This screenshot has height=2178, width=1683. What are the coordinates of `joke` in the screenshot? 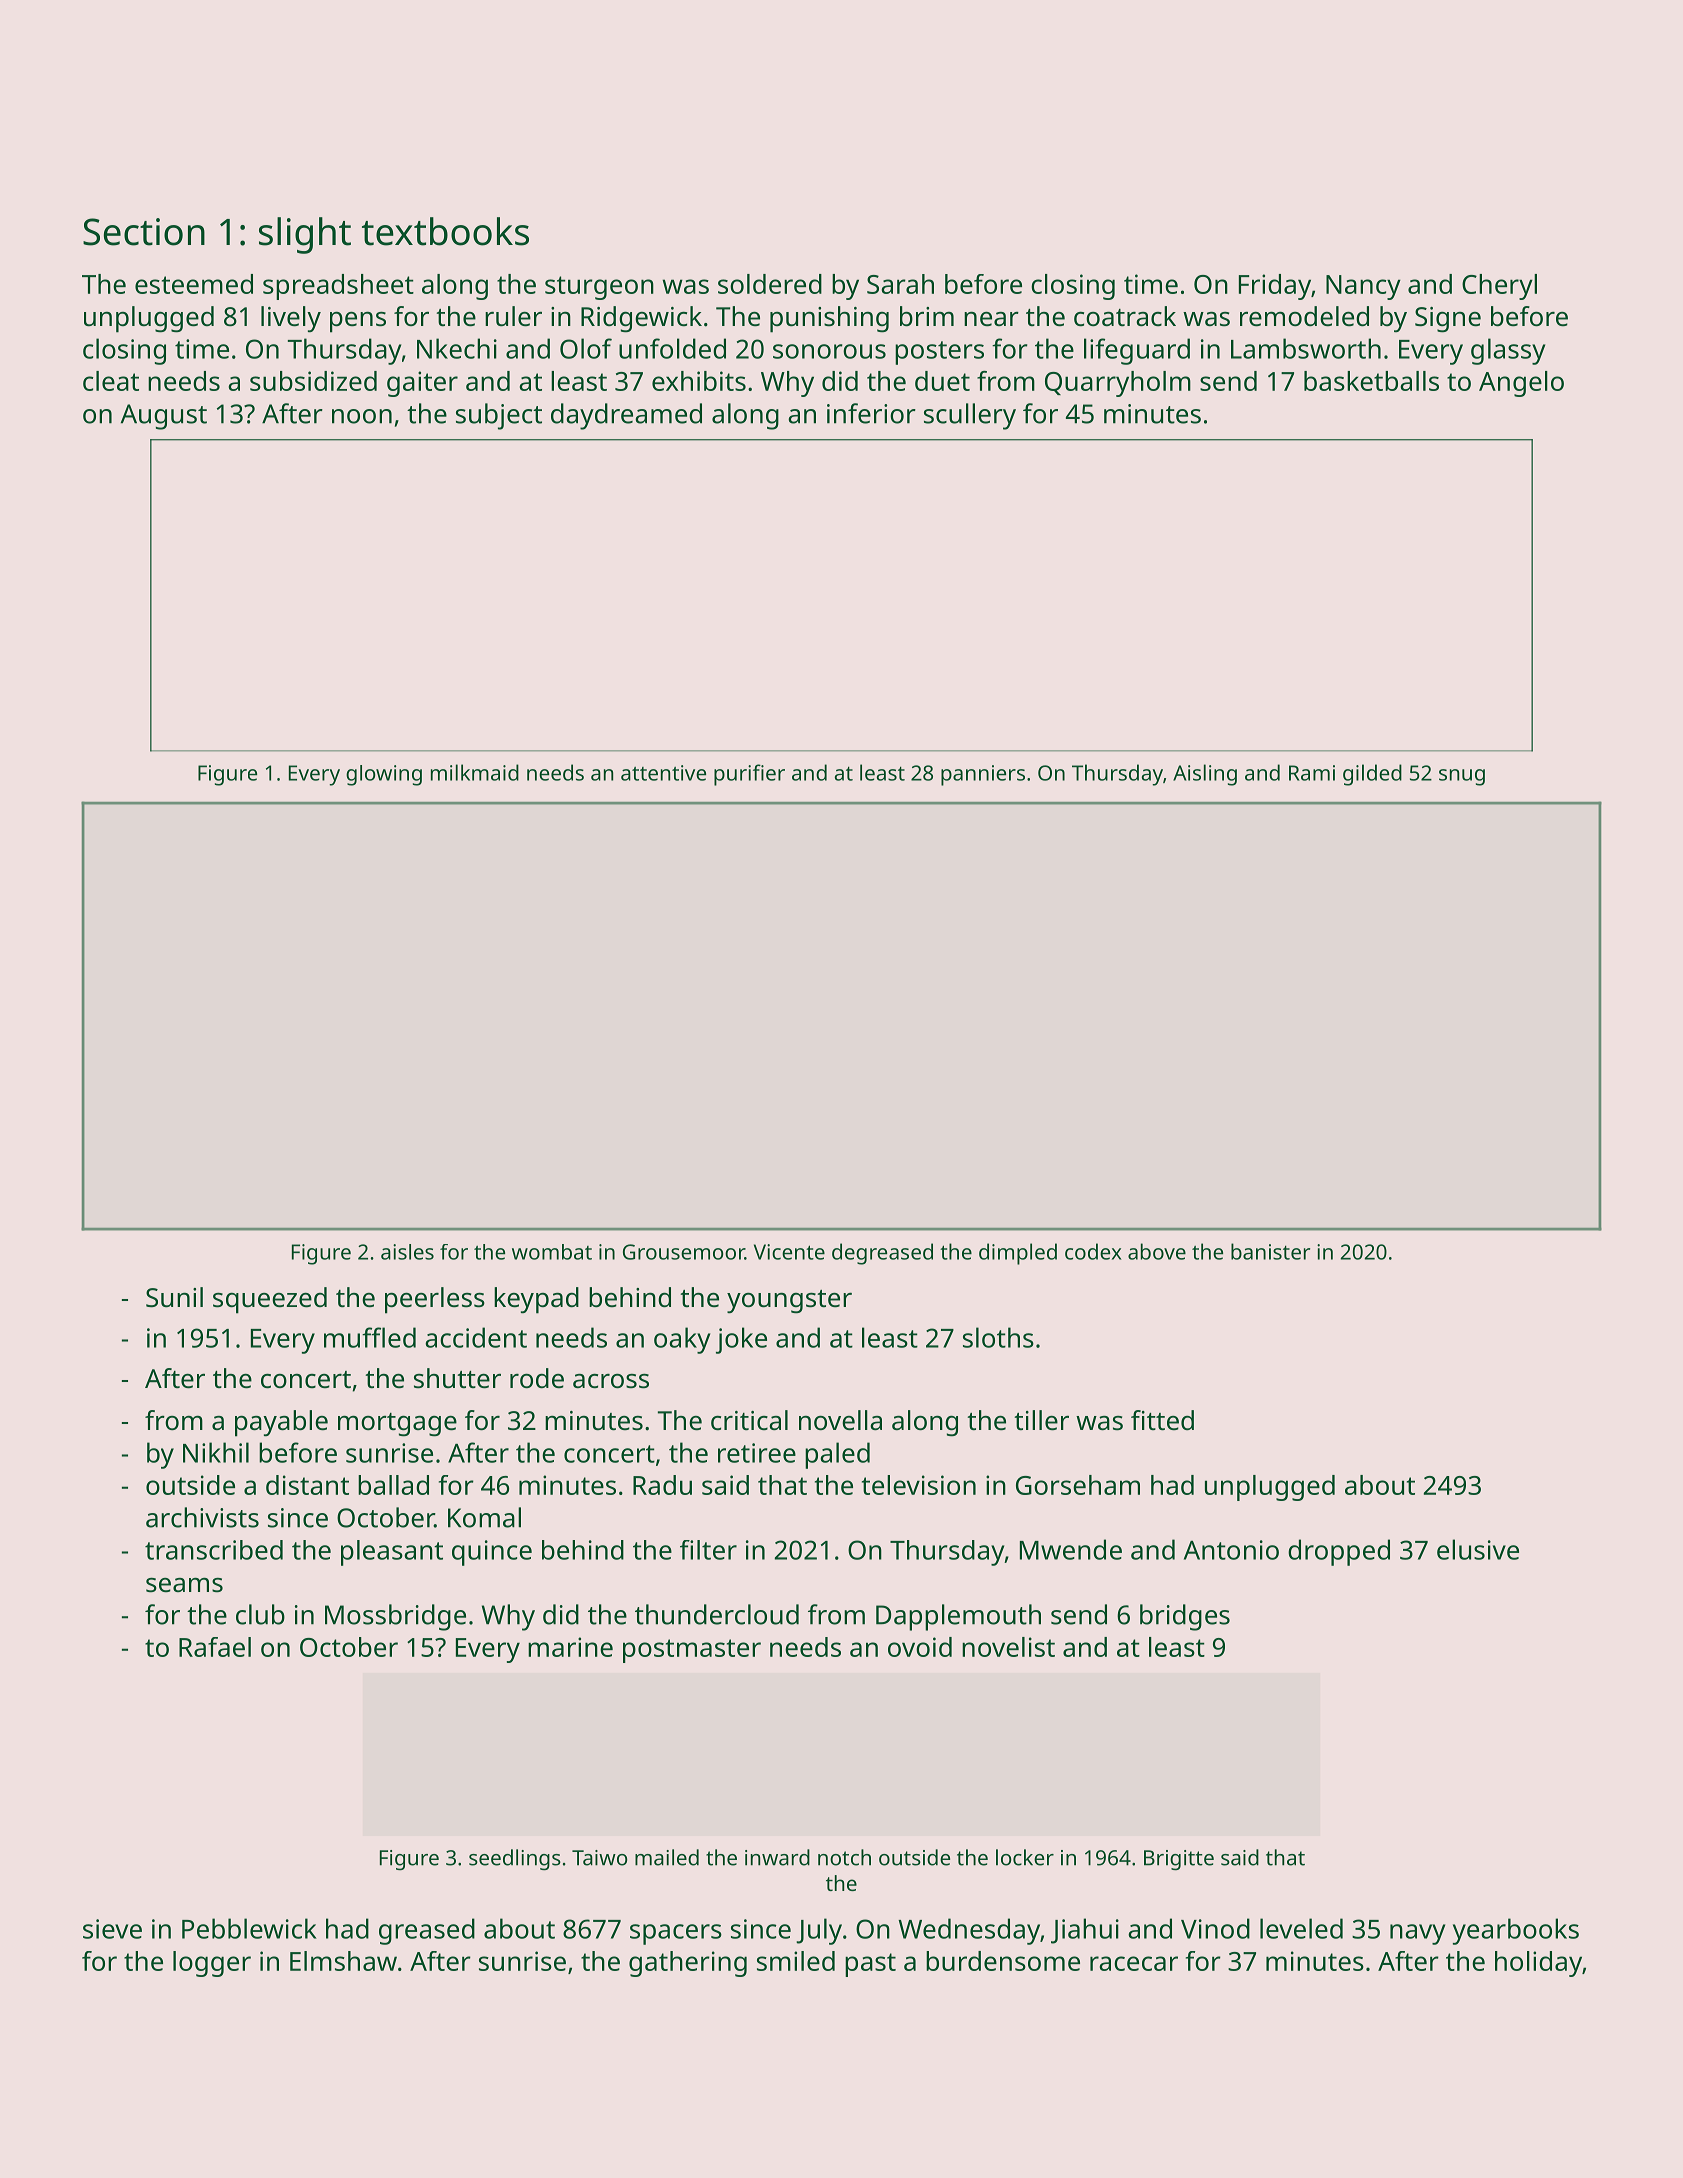 It's located at (741, 1340).
